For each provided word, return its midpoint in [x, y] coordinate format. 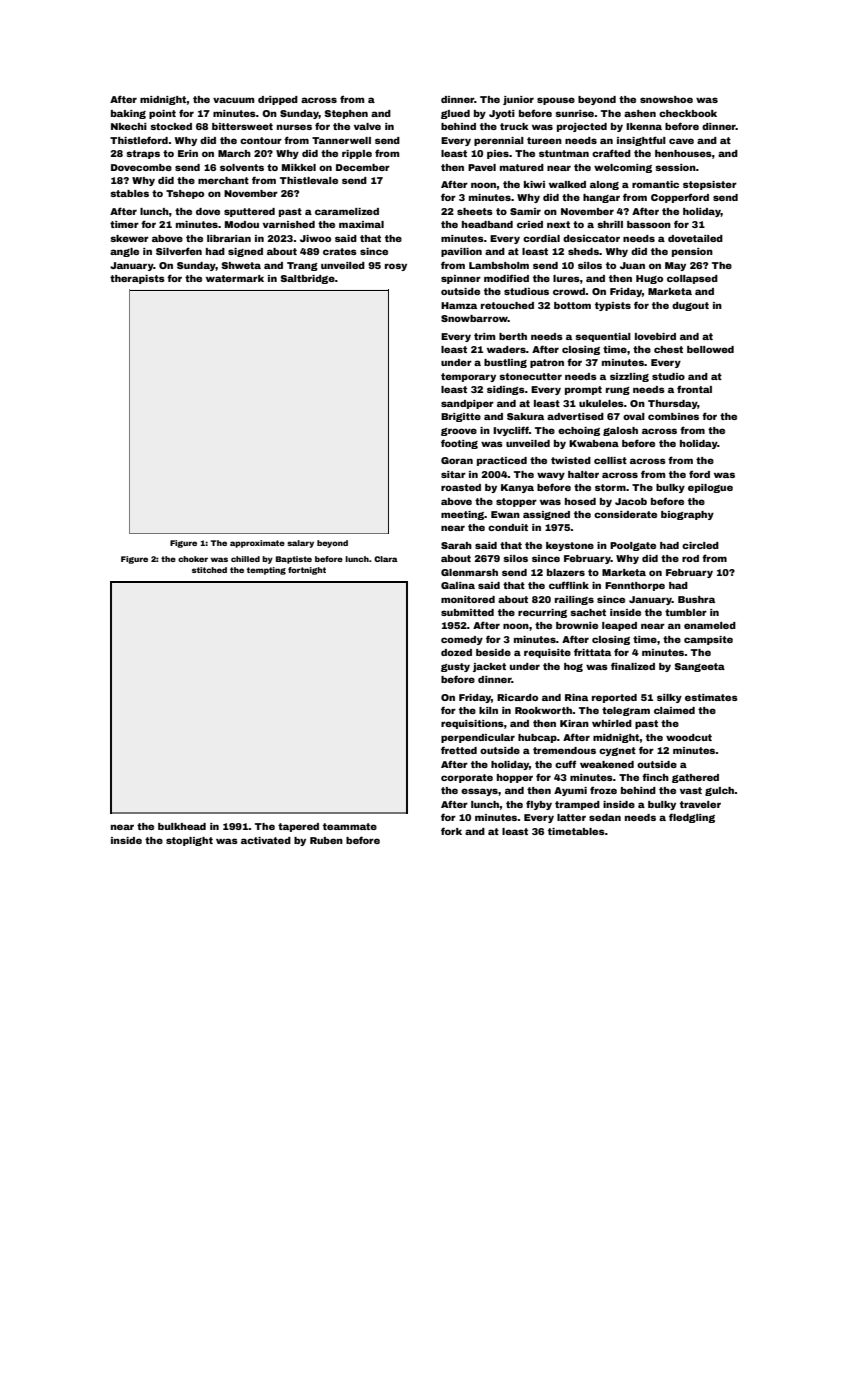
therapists [137, 279]
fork [451, 831]
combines [673, 416]
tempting [266, 571]
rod [690, 558]
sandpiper [467, 404]
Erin [188, 153]
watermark [235, 278]
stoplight [189, 841]
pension [692, 252]
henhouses [683, 153]
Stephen [346, 114]
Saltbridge [307, 279]
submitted [467, 612]
